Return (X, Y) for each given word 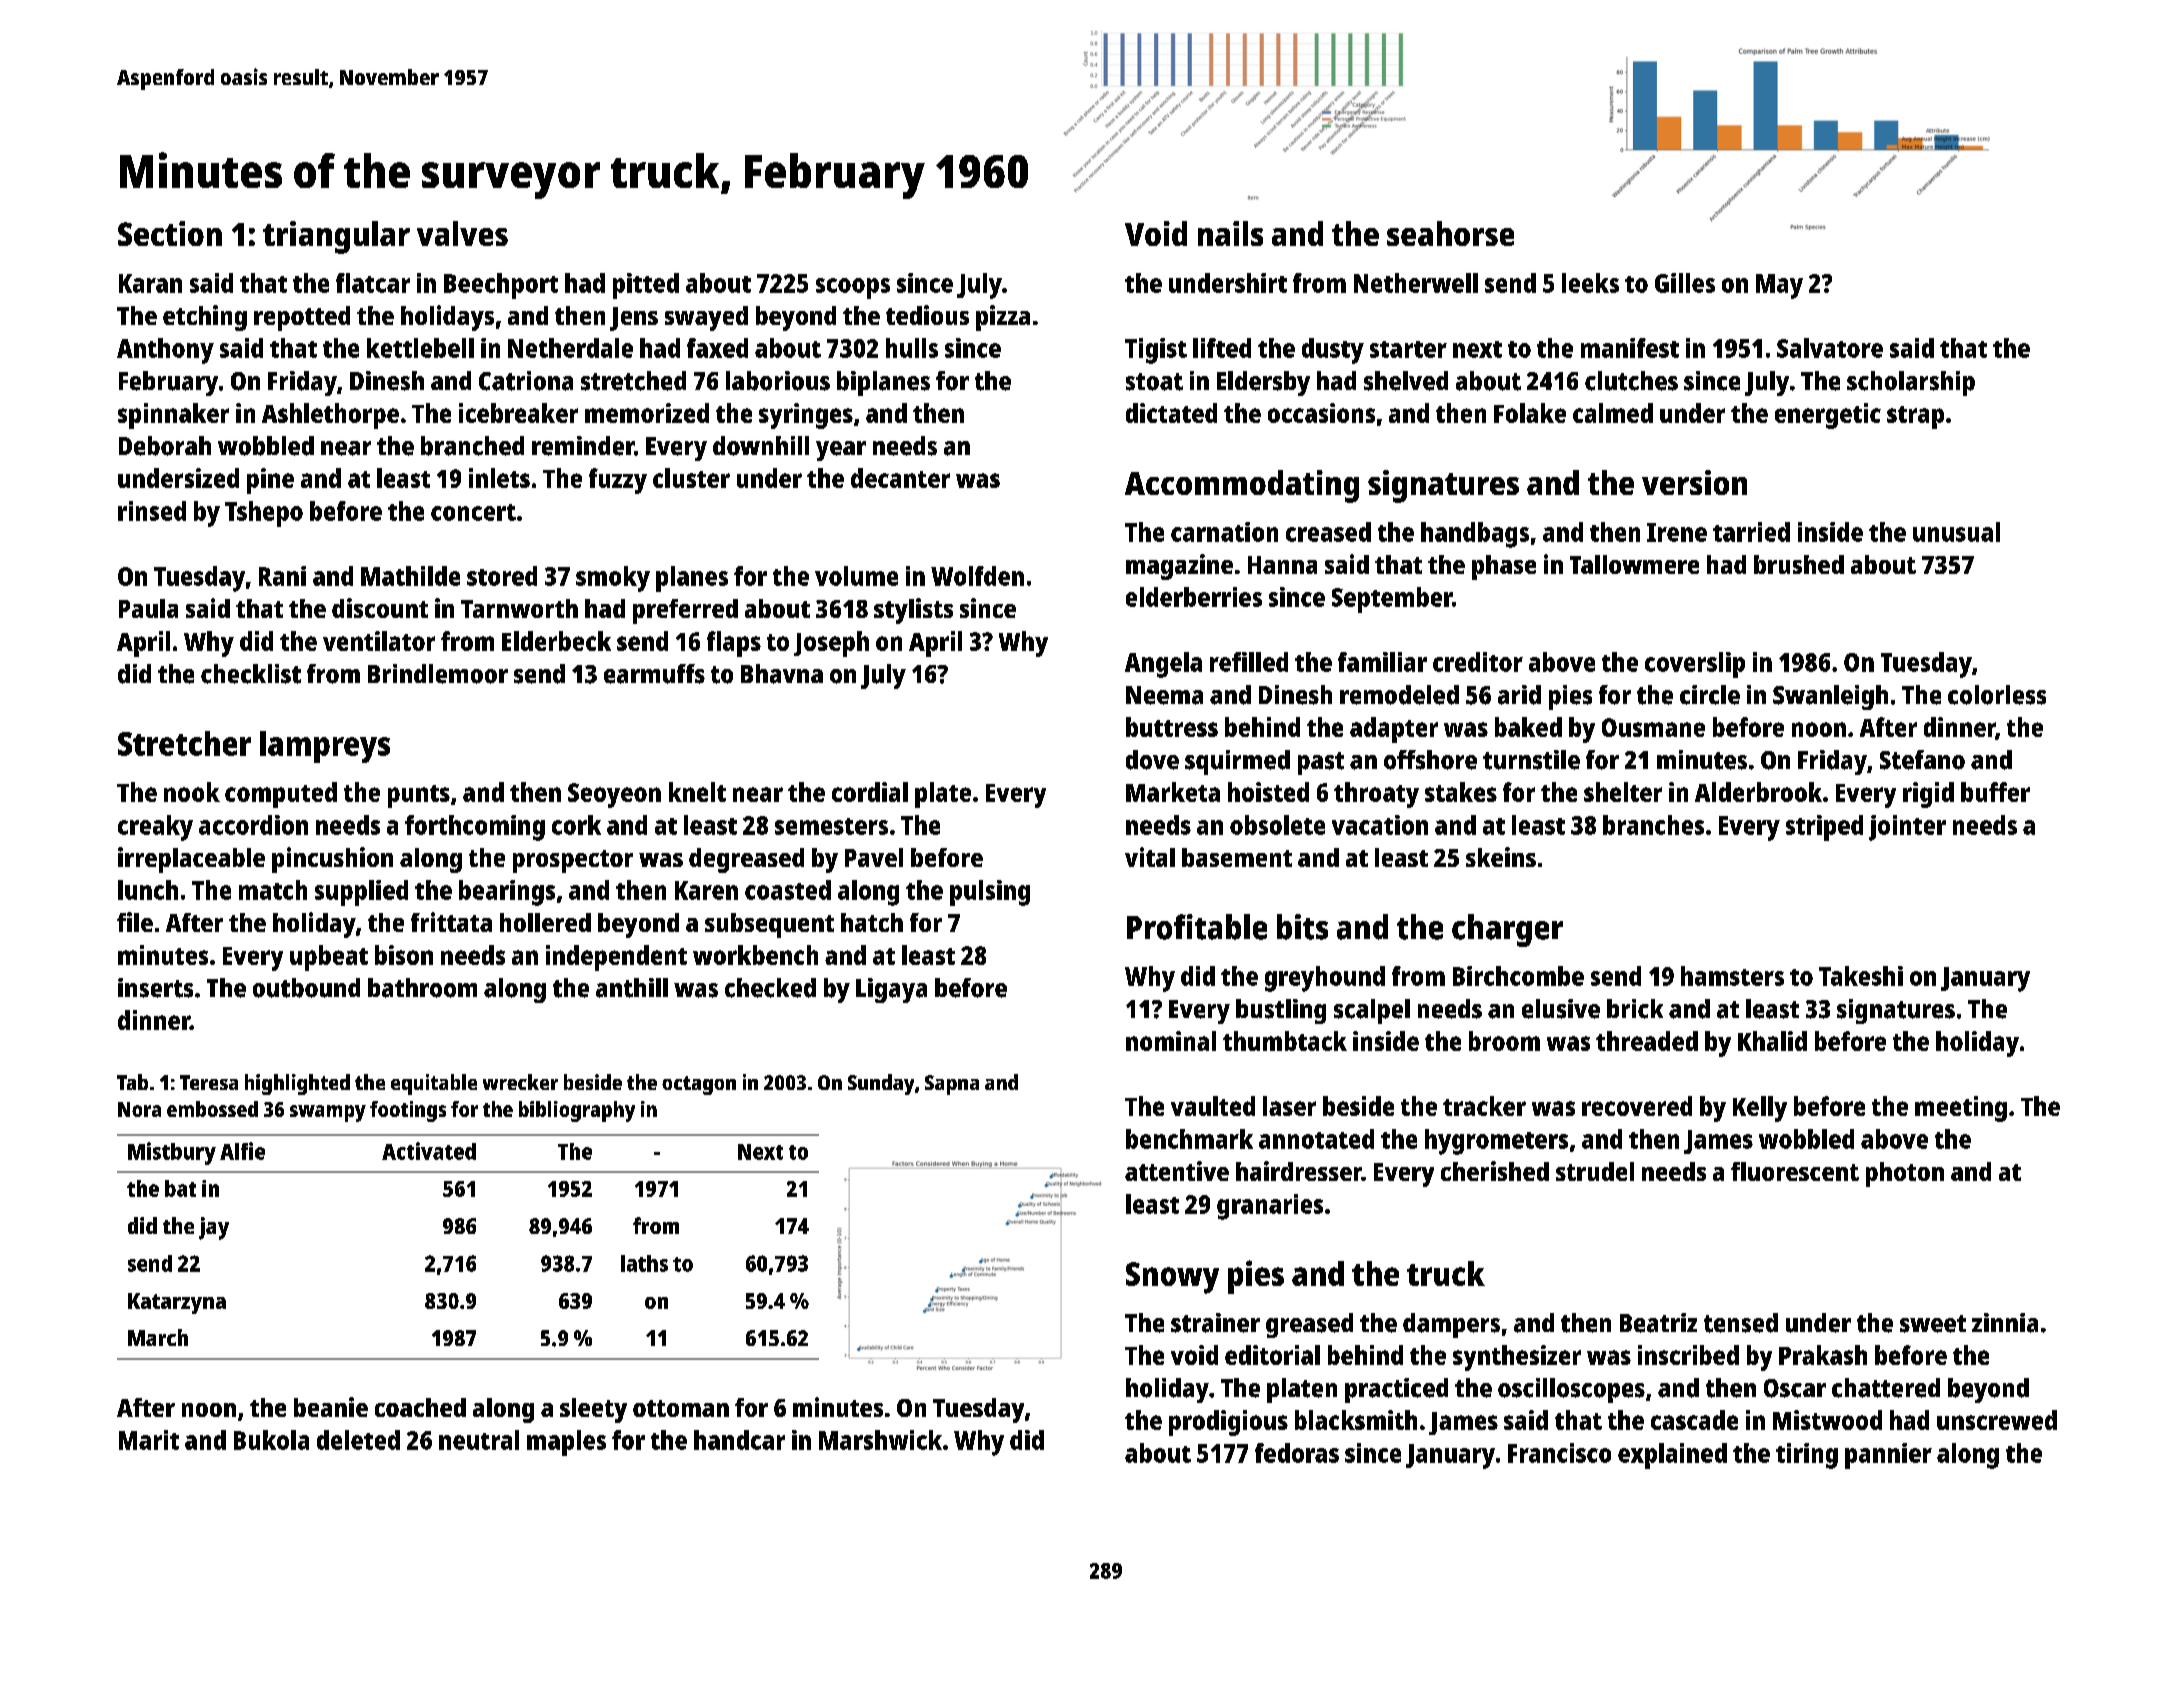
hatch (872, 922)
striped (1824, 828)
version (1694, 482)
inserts (155, 988)
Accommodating (1242, 486)
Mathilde (410, 576)
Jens (634, 319)
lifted (1222, 348)
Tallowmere (1634, 564)
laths (644, 1263)
